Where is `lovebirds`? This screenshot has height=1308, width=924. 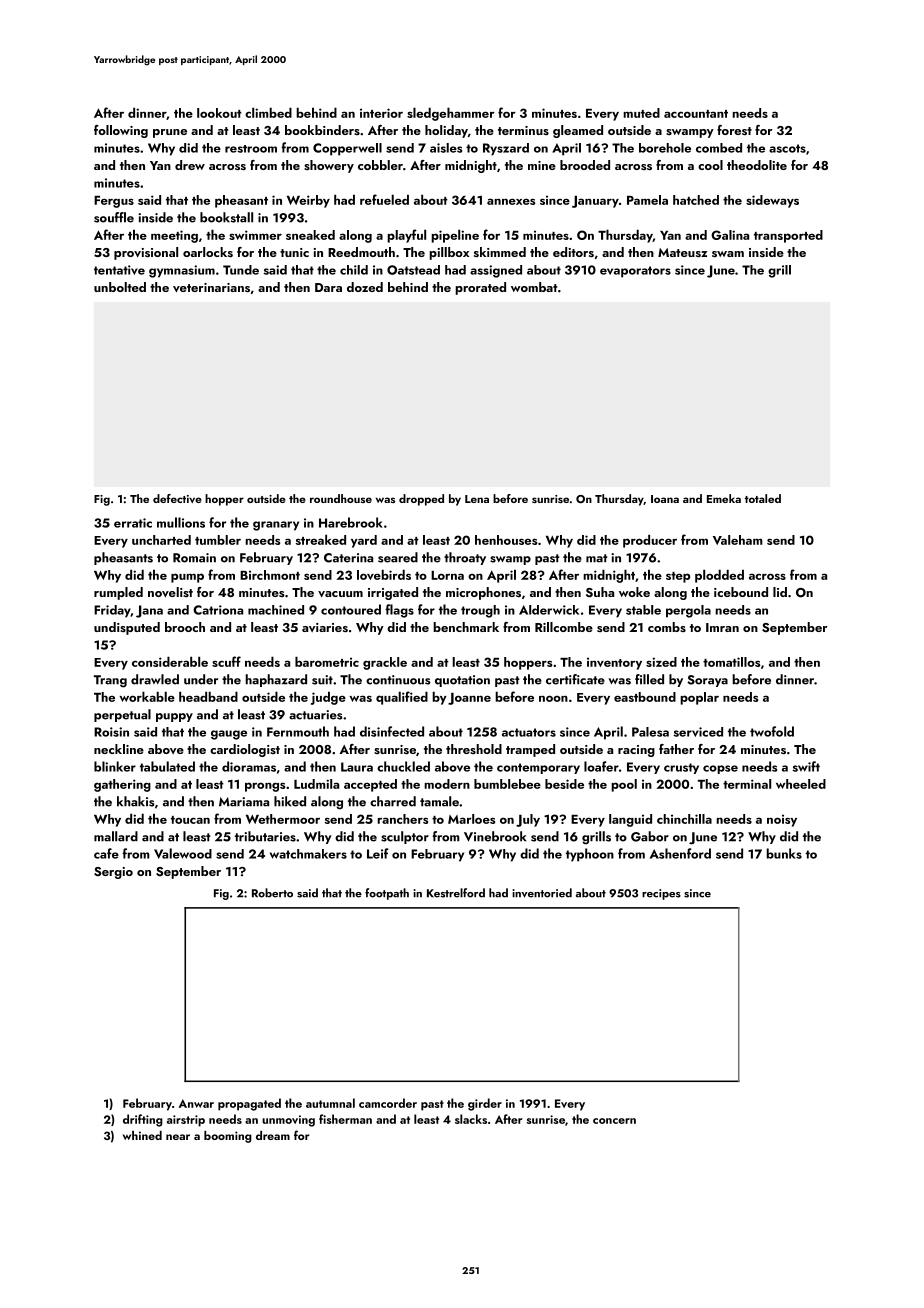
lovebirds is located at coordinates (384, 574).
